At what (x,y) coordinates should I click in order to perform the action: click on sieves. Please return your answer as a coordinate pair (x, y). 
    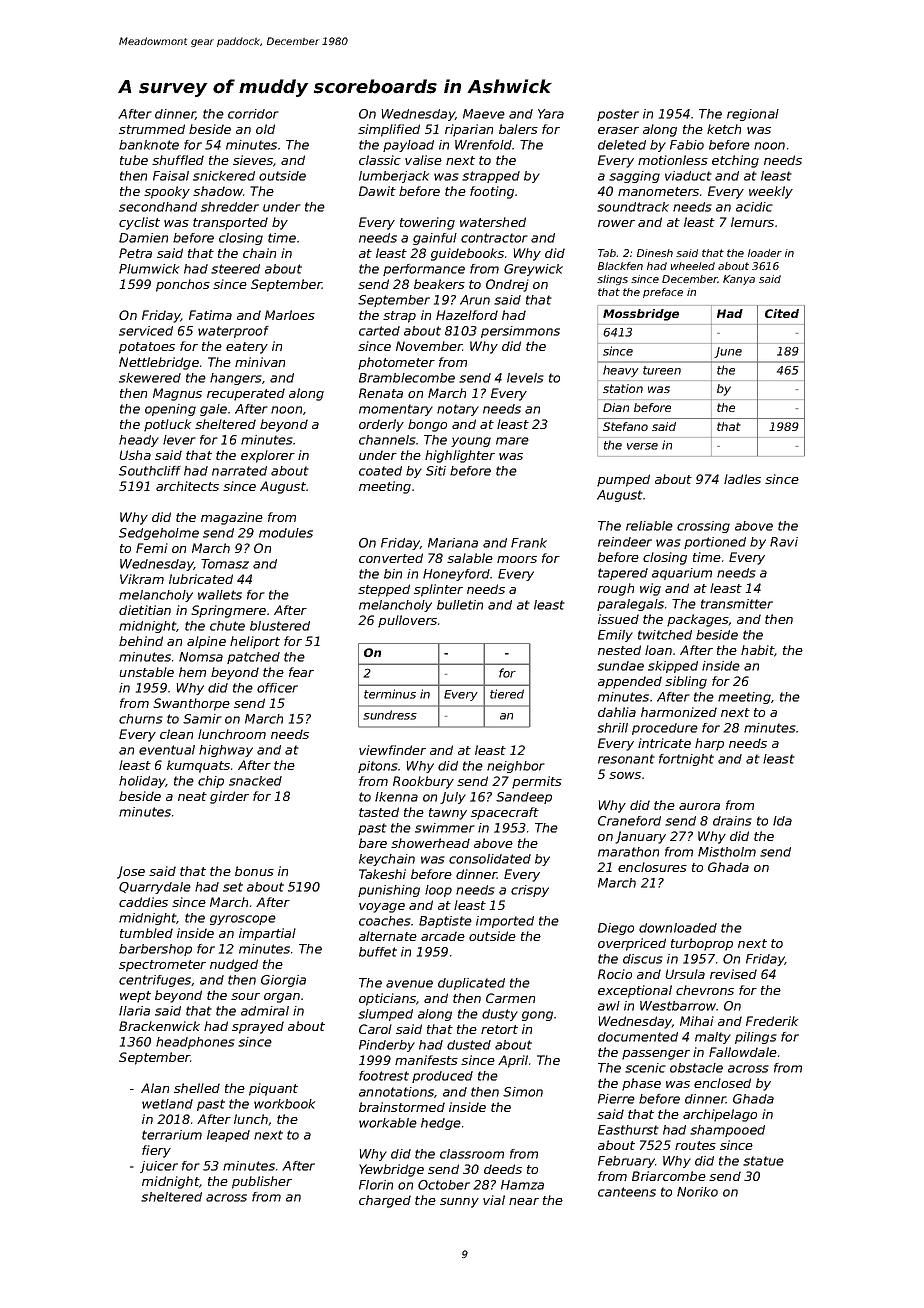
    Looking at the image, I should click on (253, 160).
